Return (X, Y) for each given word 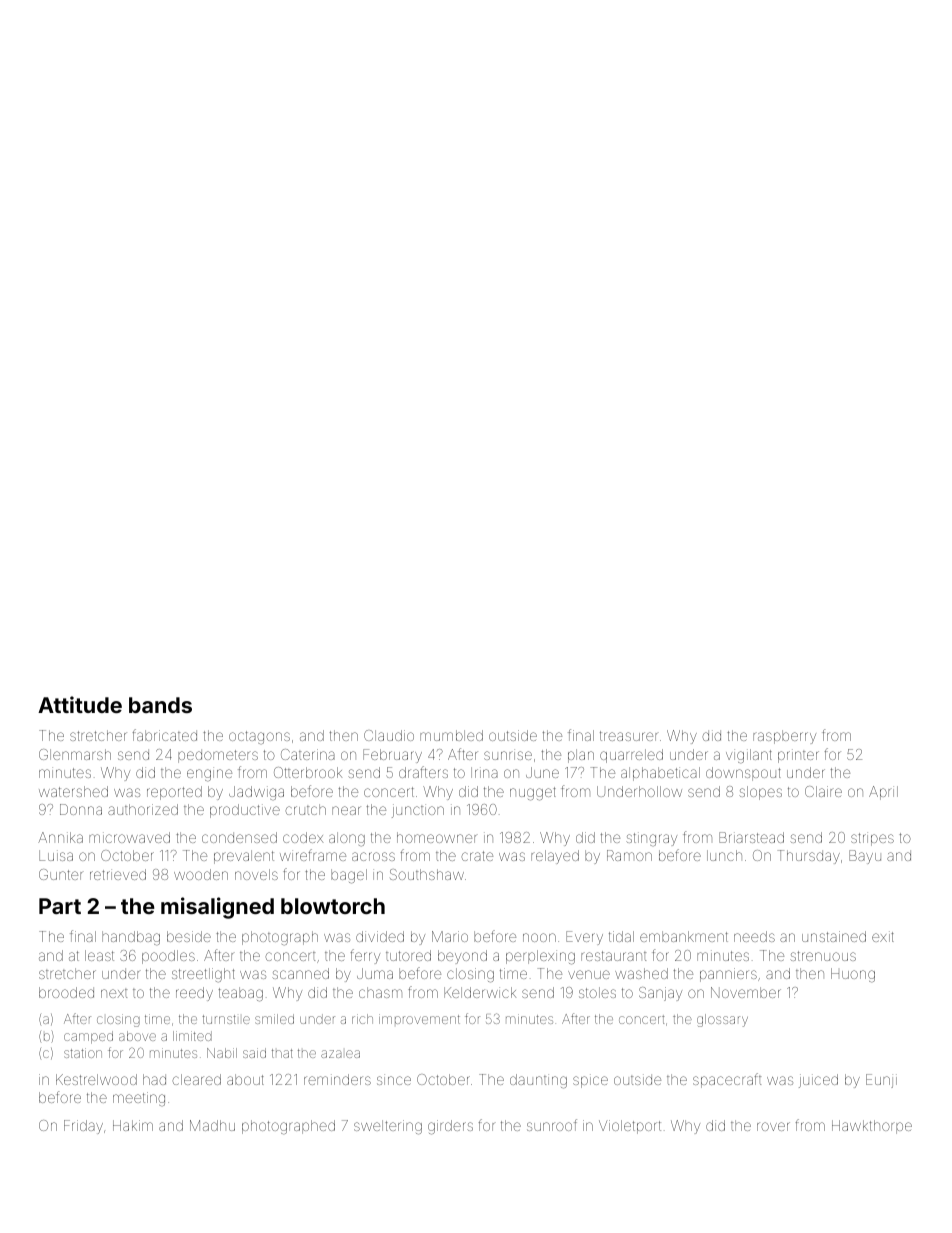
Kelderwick (480, 992)
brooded (66, 992)
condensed (239, 837)
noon (539, 937)
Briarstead (751, 837)
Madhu (212, 1125)
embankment (684, 936)
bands (160, 705)
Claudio (389, 735)
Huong (853, 975)
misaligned (217, 908)
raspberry (784, 737)
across (373, 856)
